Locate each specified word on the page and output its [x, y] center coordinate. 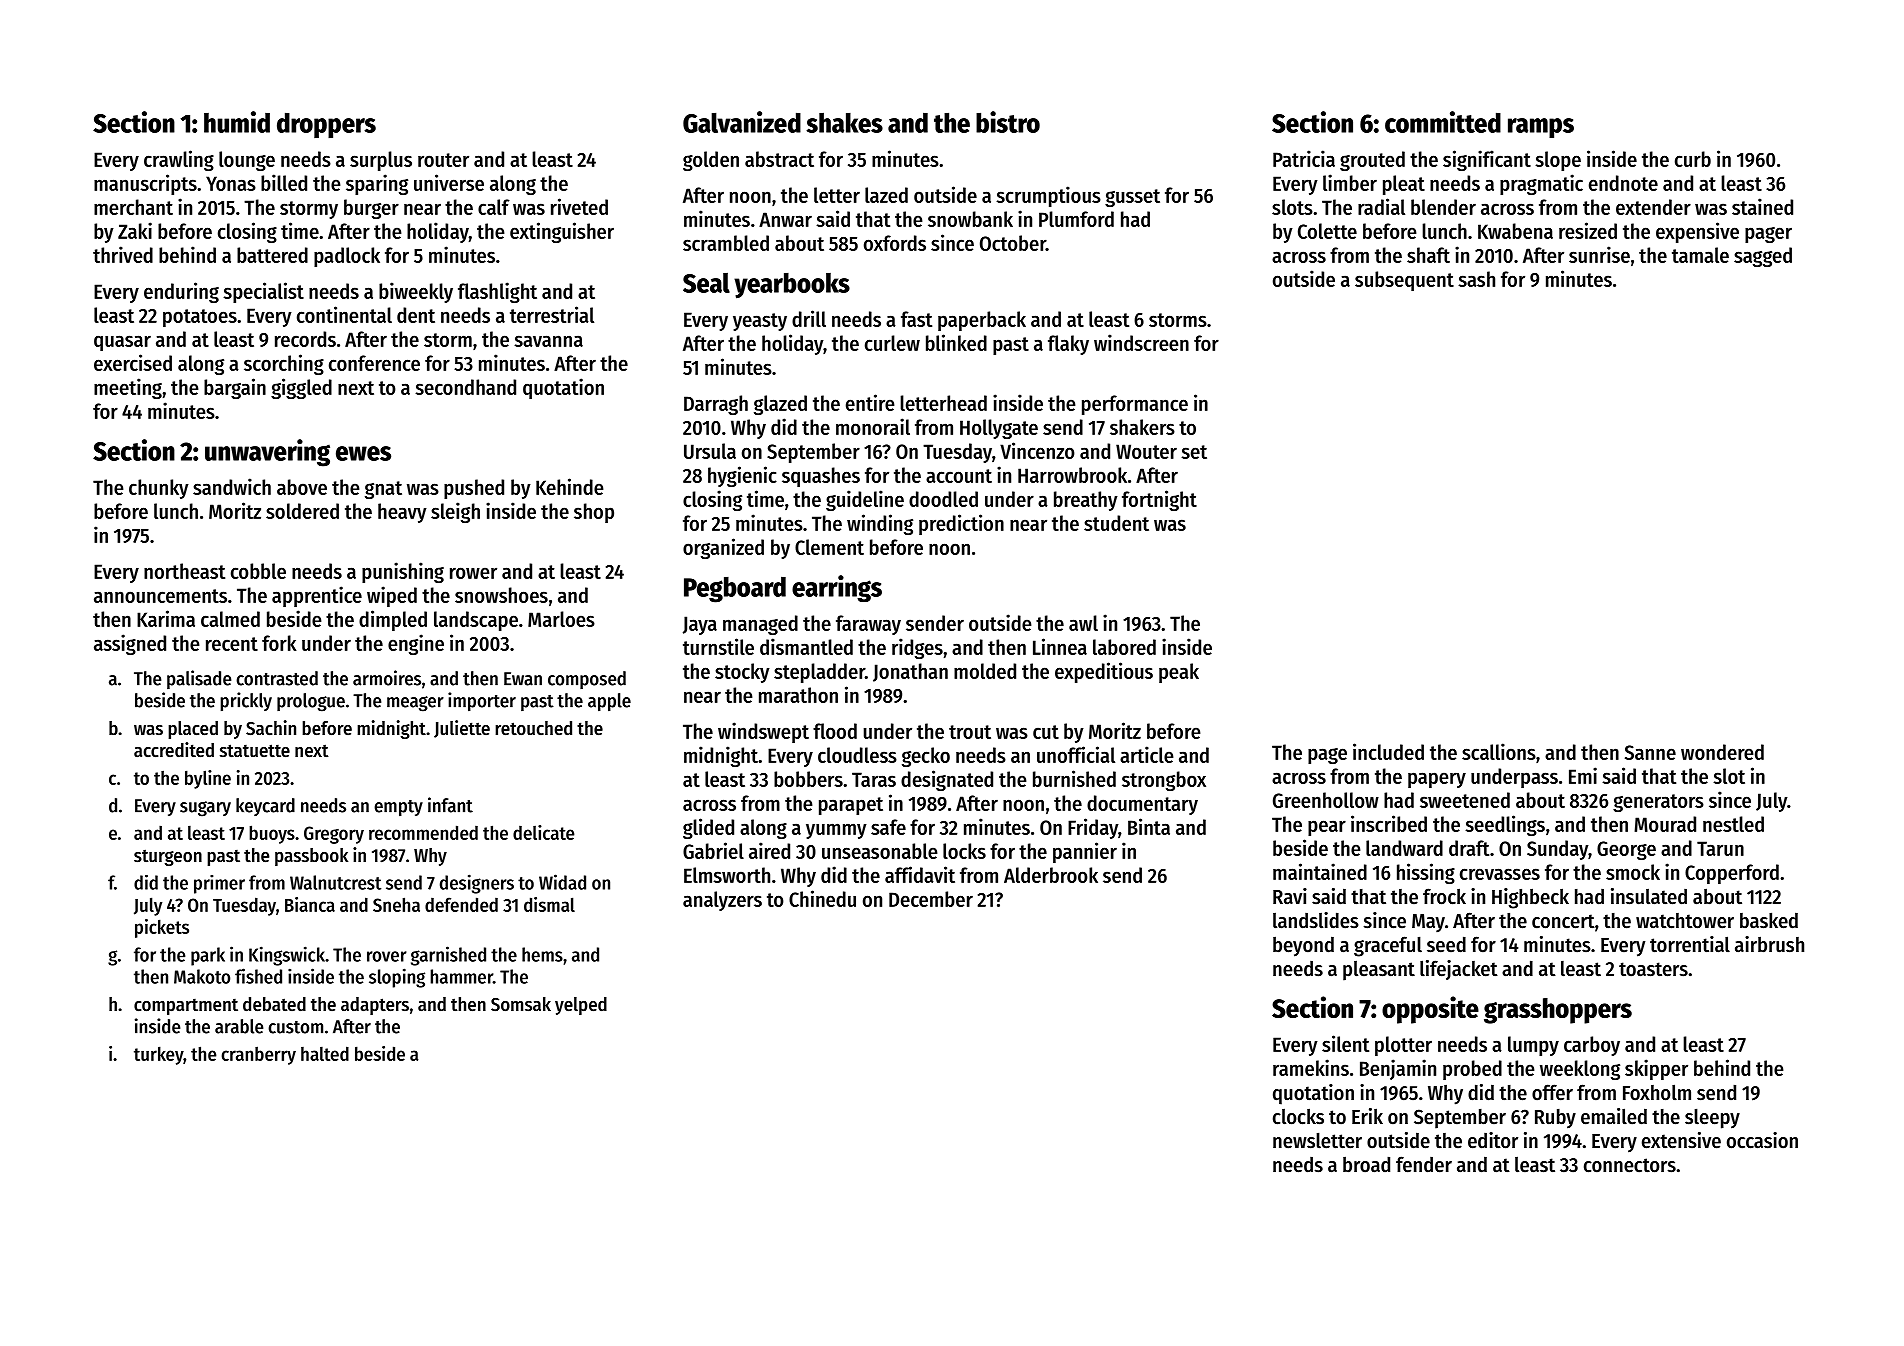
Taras [874, 779]
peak [1179, 673]
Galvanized [742, 122]
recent [232, 644]
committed [1443, 122]
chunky [159, 489]
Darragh [716, 405]
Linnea [1060, 646]
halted [325, 1053]
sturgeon [168, 857]
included [1388, 751]
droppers [326, 125]
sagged [1763, 257]
